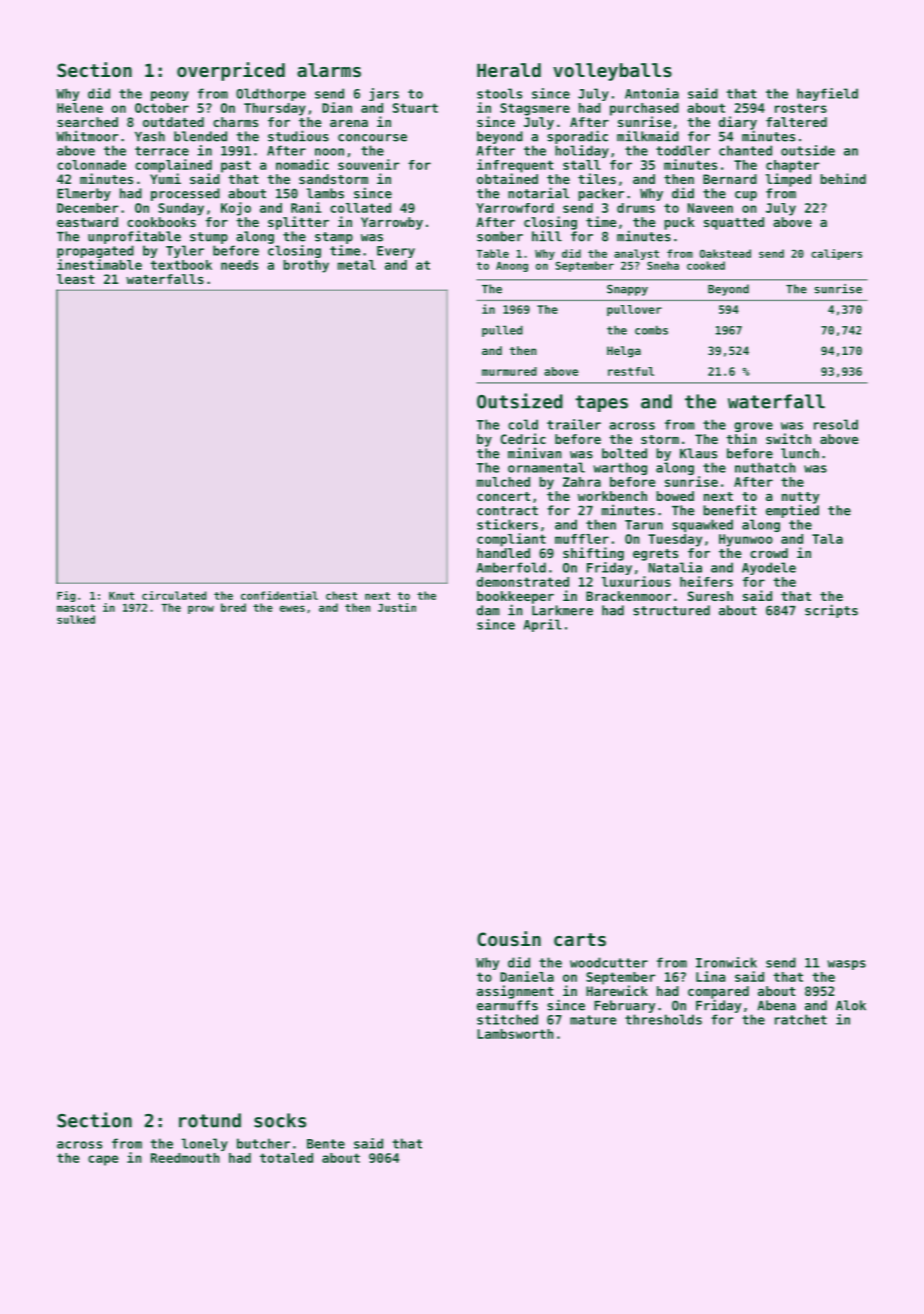 The height and width of the page is (1314, 924). What do you see at coordinates (231, 71) in the page?
I see `overpriced` at bounding box center [231, 71].
